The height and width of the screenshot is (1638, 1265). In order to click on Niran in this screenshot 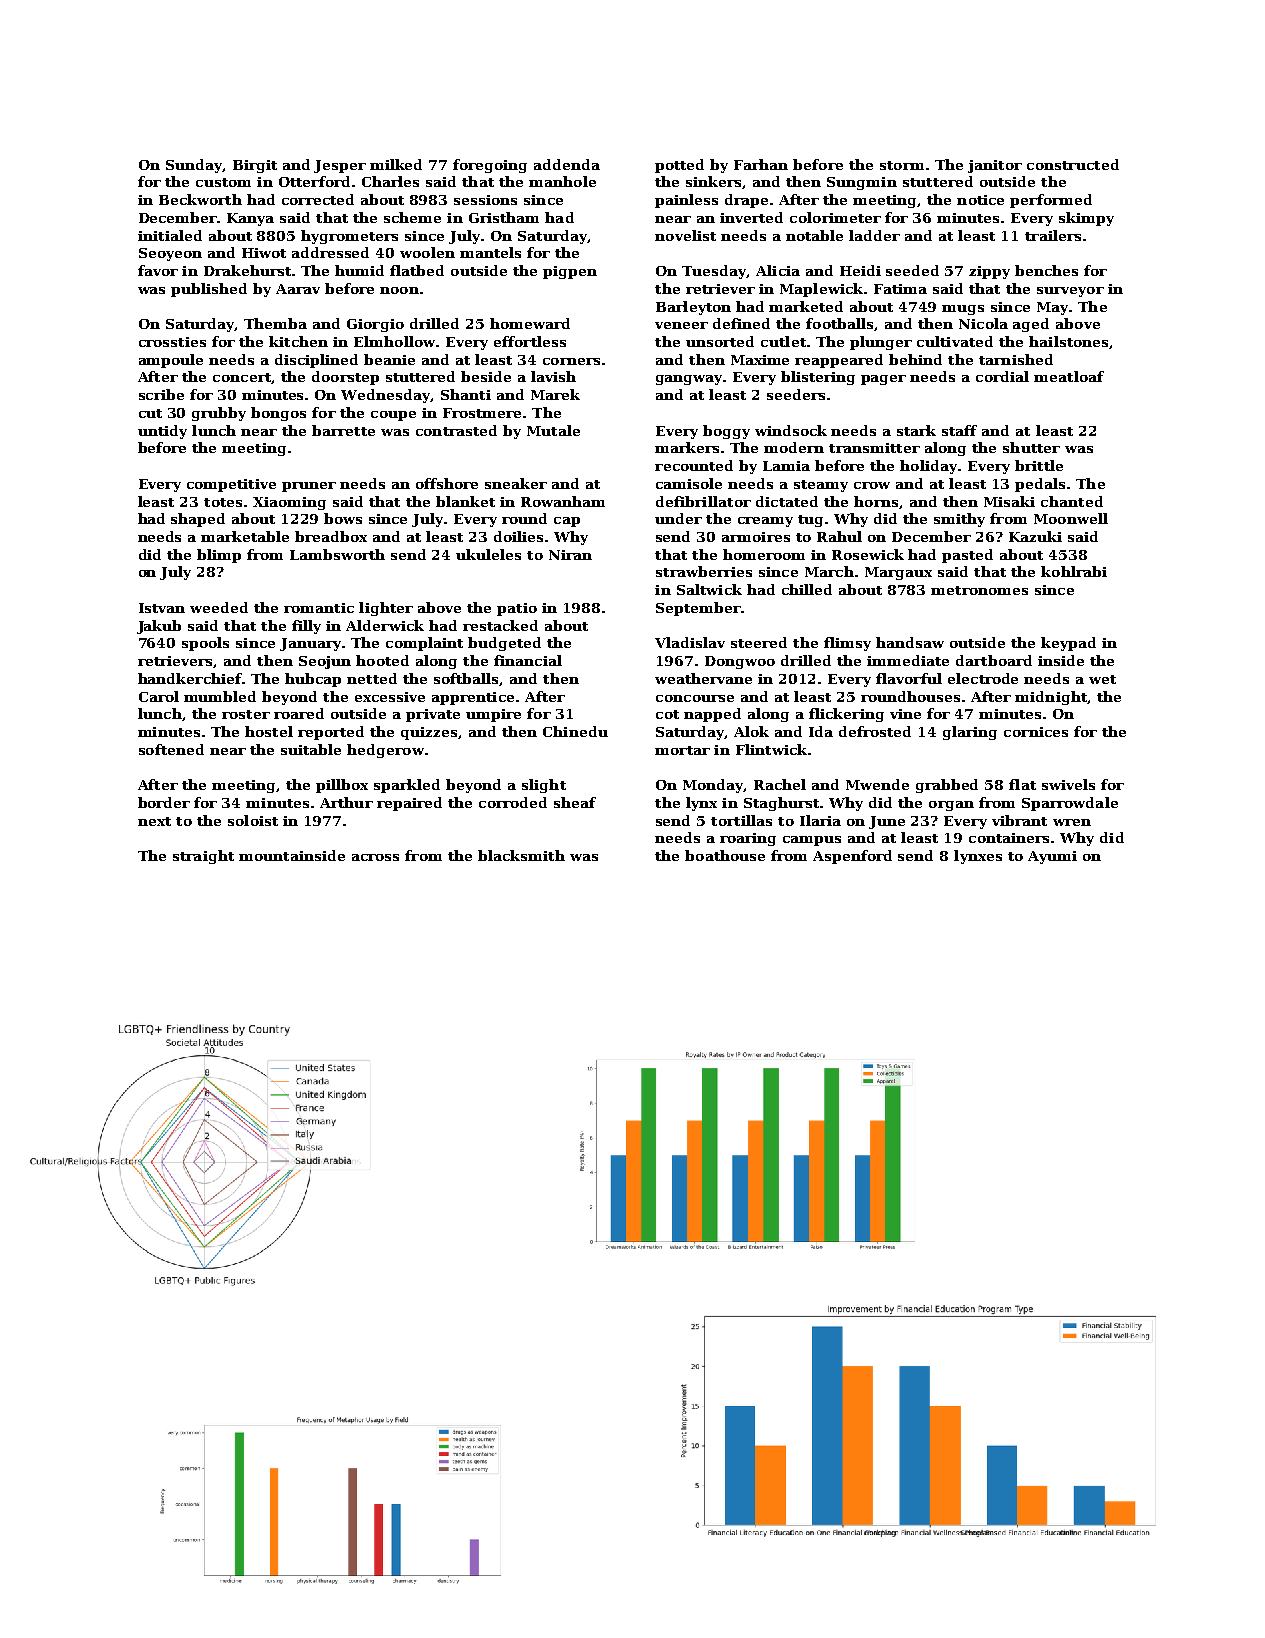, I will do `click(570, 555)`.
